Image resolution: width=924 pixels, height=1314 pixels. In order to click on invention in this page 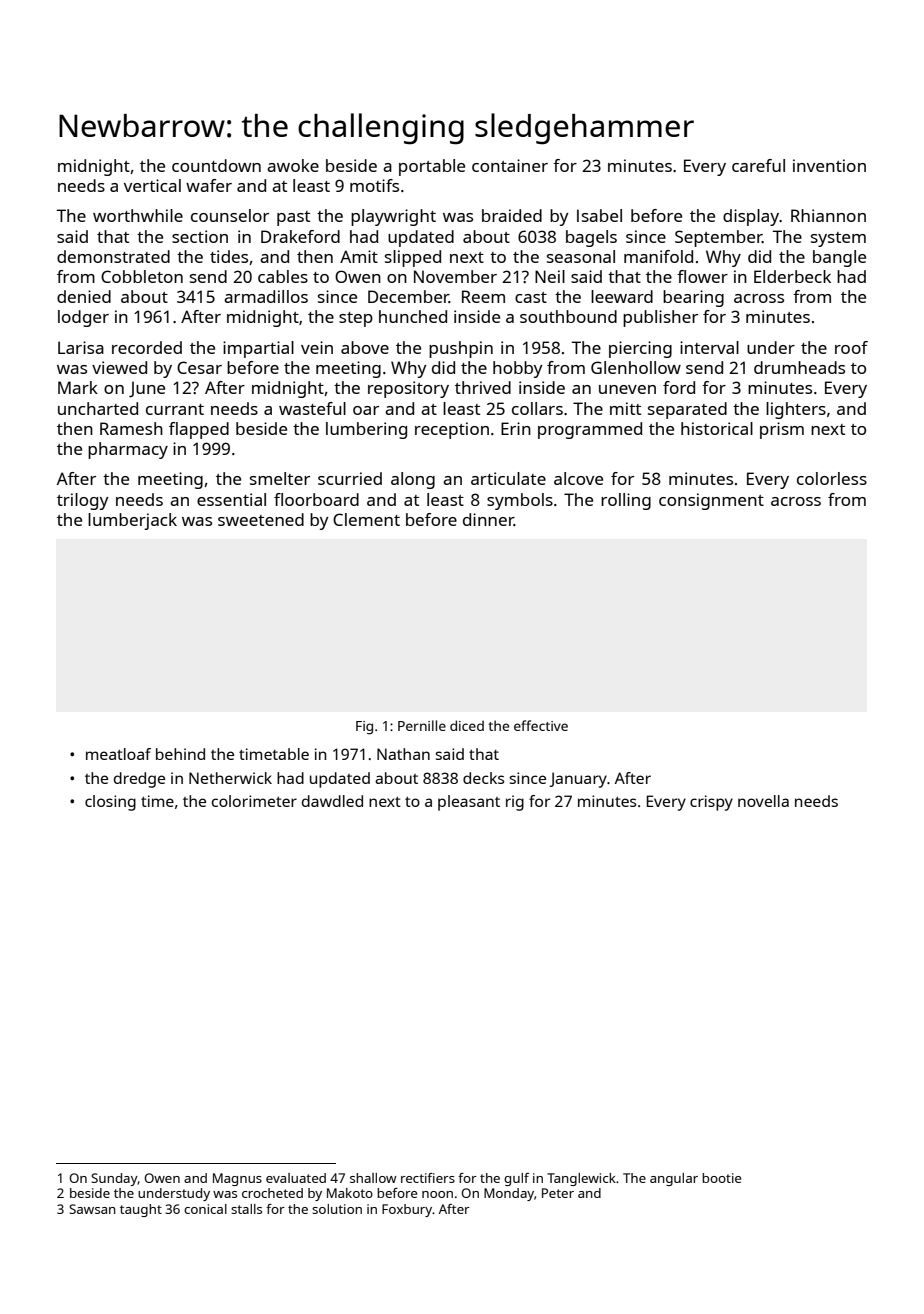, I will do `click(829, 165)`.
